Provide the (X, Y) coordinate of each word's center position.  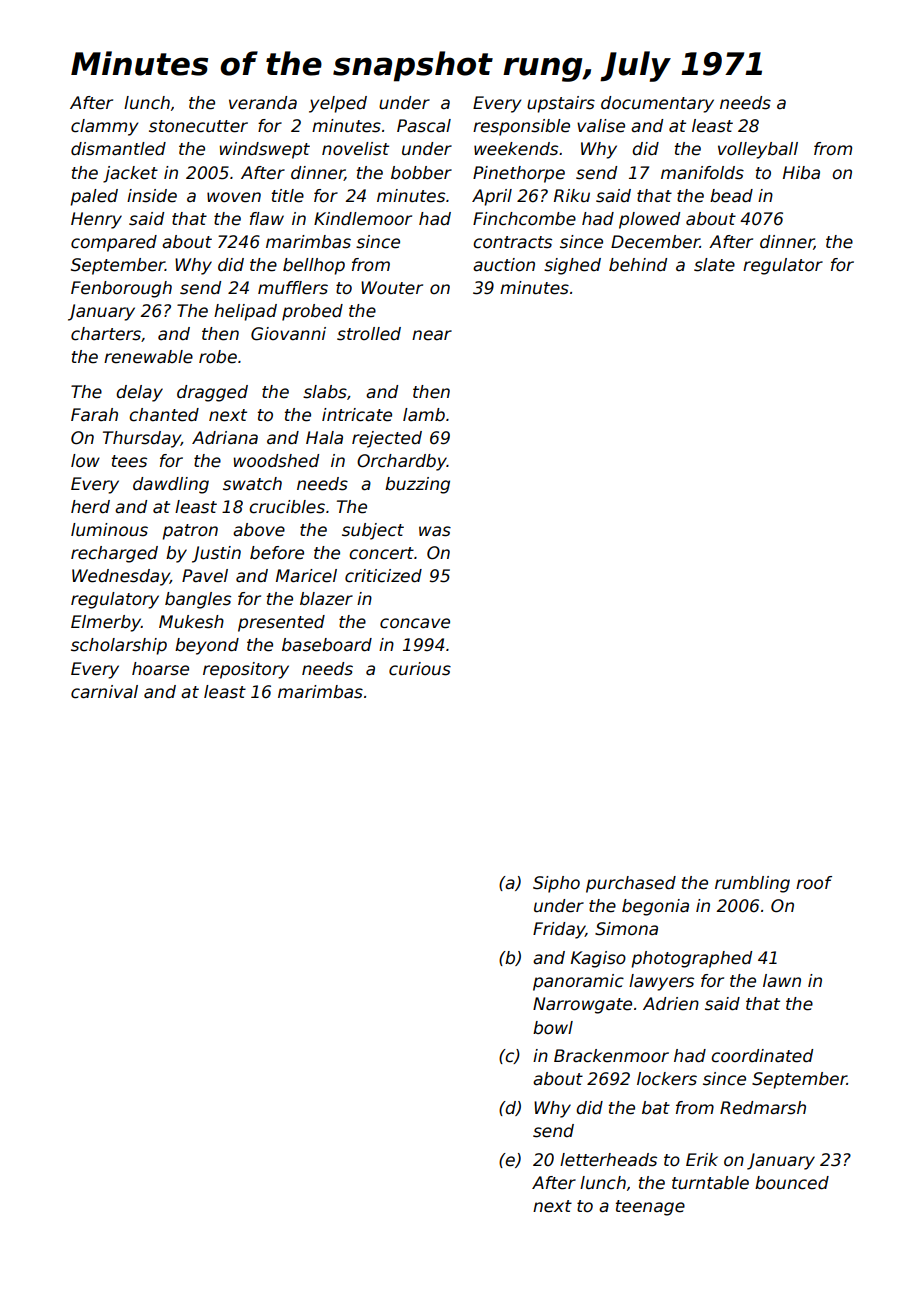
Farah (94, 415)
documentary (657, 104)
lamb (424, 414)
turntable (710, 1183)
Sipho (556, 884)
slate (714, 265)
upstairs (561, 104)
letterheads (608, 1160)
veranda (263, 103)
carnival (104, 692)
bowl (553, 1027)
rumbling (752, 884)
